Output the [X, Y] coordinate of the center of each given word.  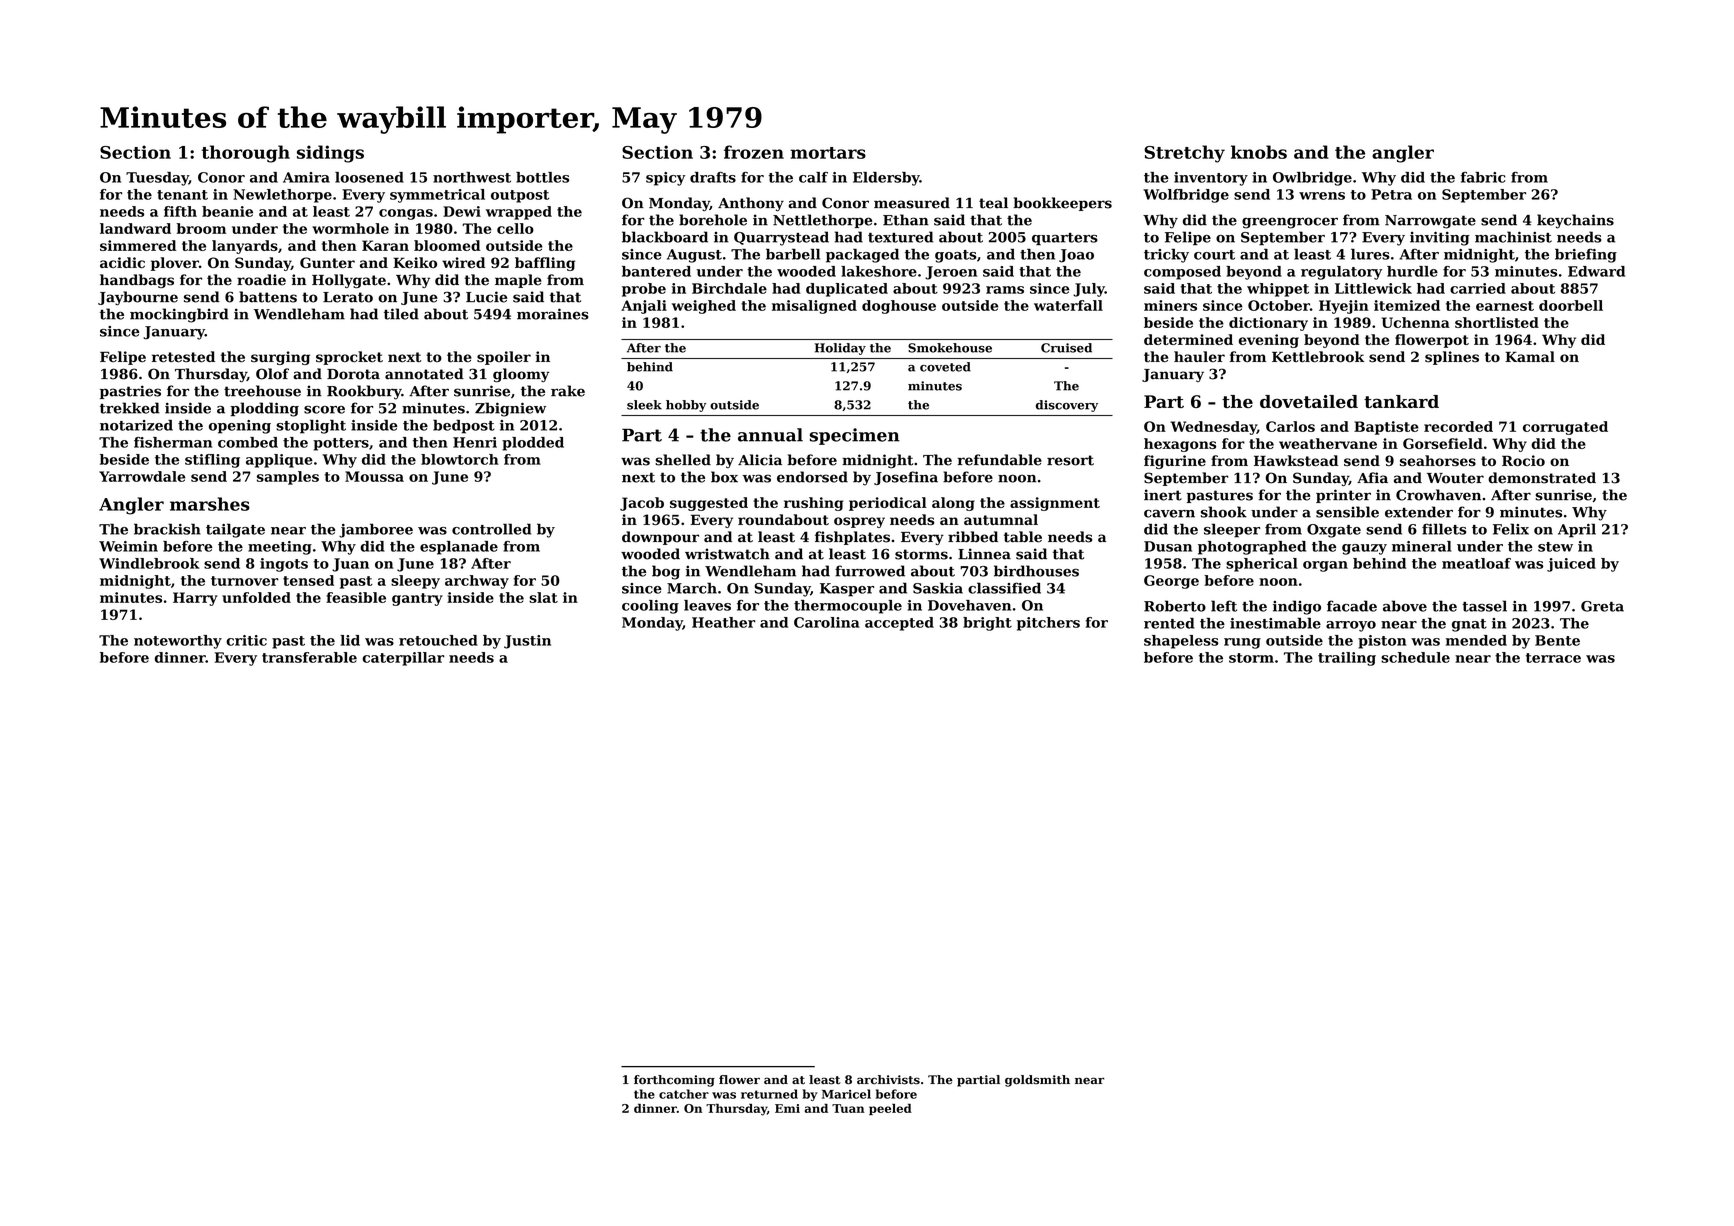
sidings [330, 154]
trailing [1347, 659]
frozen [754, 152]
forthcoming [674, 1081]
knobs [1259, 152]
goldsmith [1037, 1081]
